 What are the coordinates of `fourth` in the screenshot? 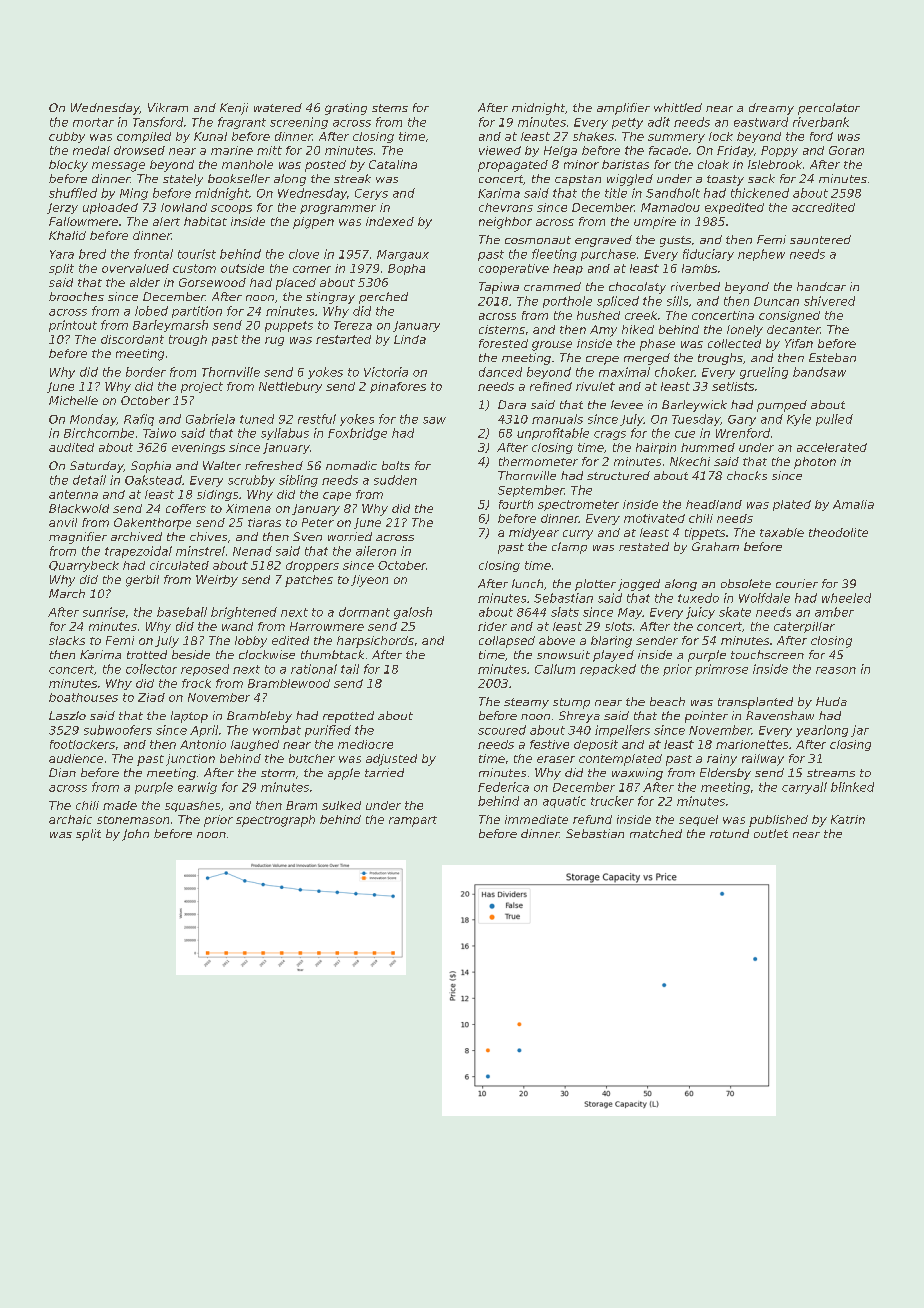 It's located at (516, 504).
